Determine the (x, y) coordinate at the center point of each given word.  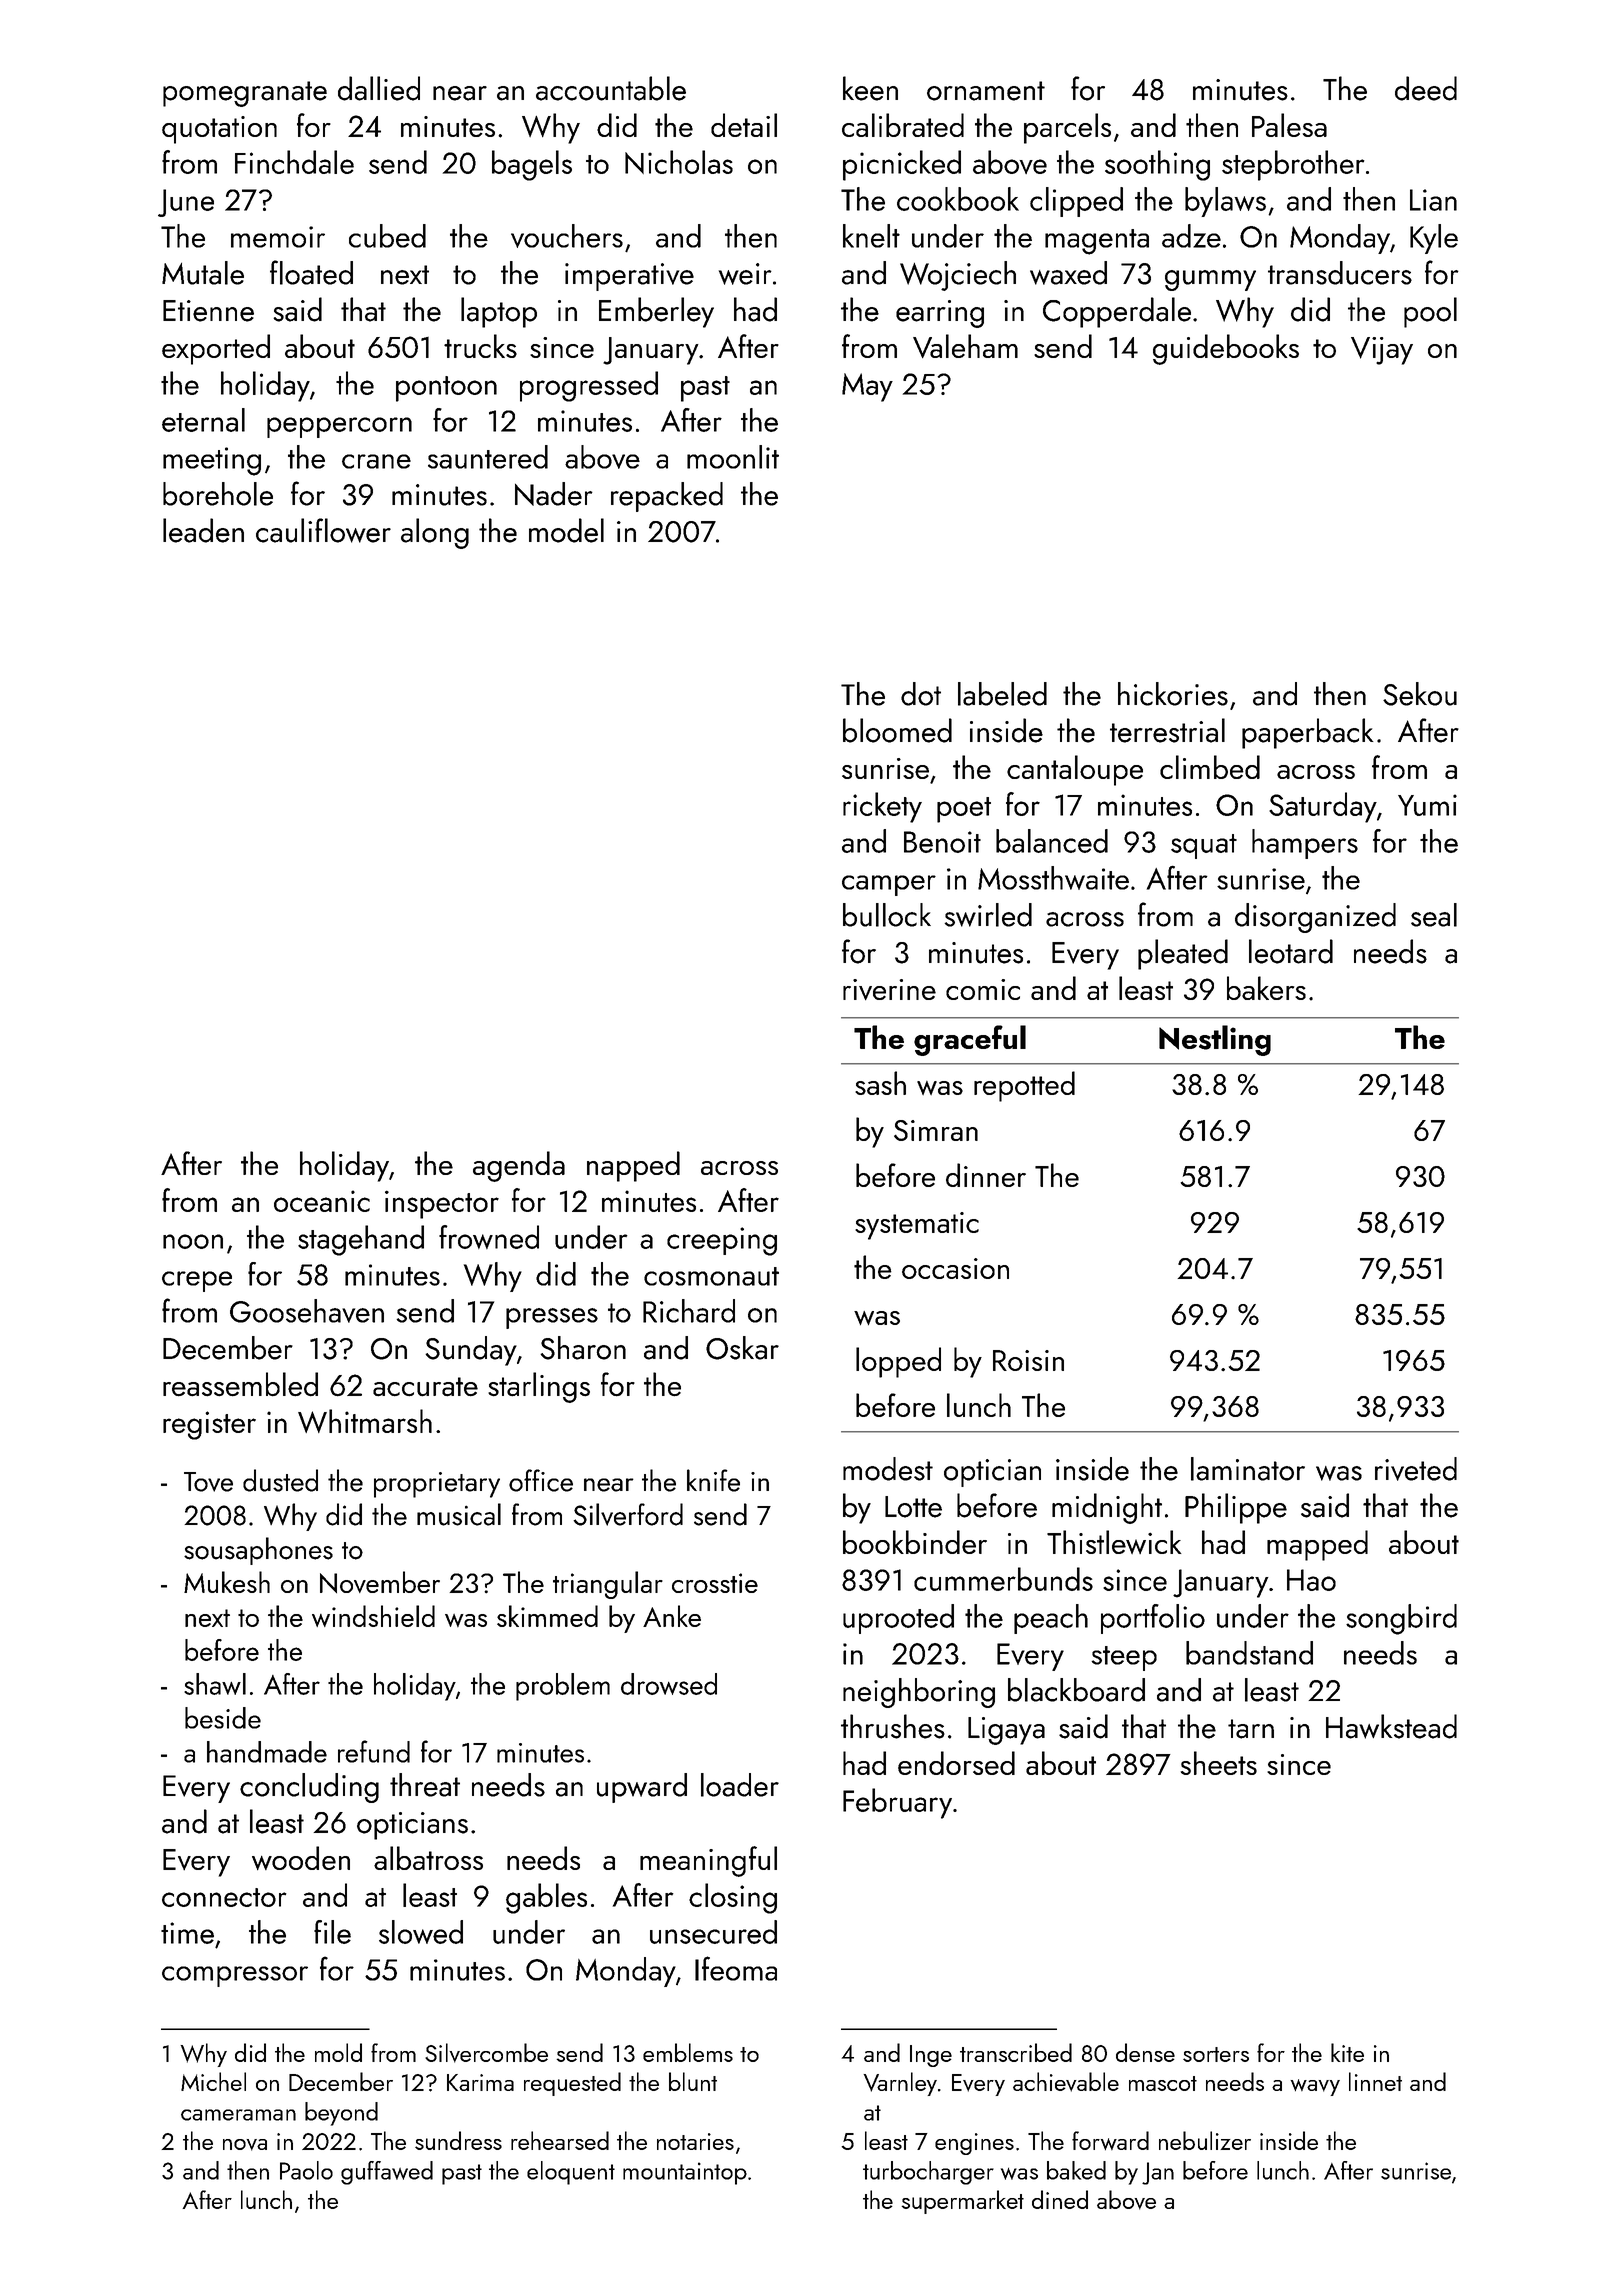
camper (889, 885)
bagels (532, 165)
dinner (986, 1175)
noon (193, 1241)
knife (713, 1480)
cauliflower (323, 530)
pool (1430, 312)
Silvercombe (486, 2053)
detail (744, 125)
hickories (1173, 694)
